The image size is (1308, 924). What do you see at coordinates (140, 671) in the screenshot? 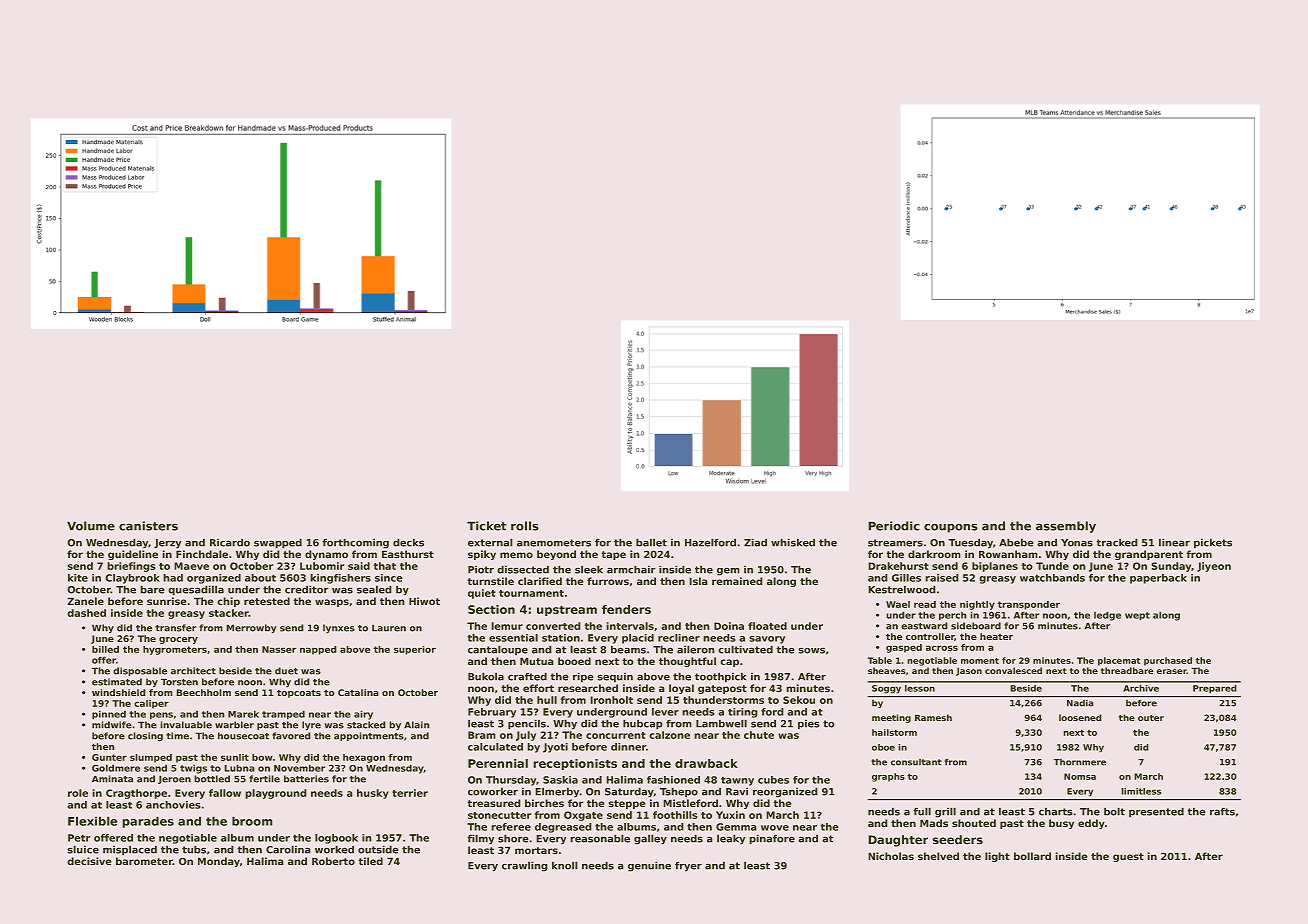
I see `disposable` at bounding box center [140, 671].
